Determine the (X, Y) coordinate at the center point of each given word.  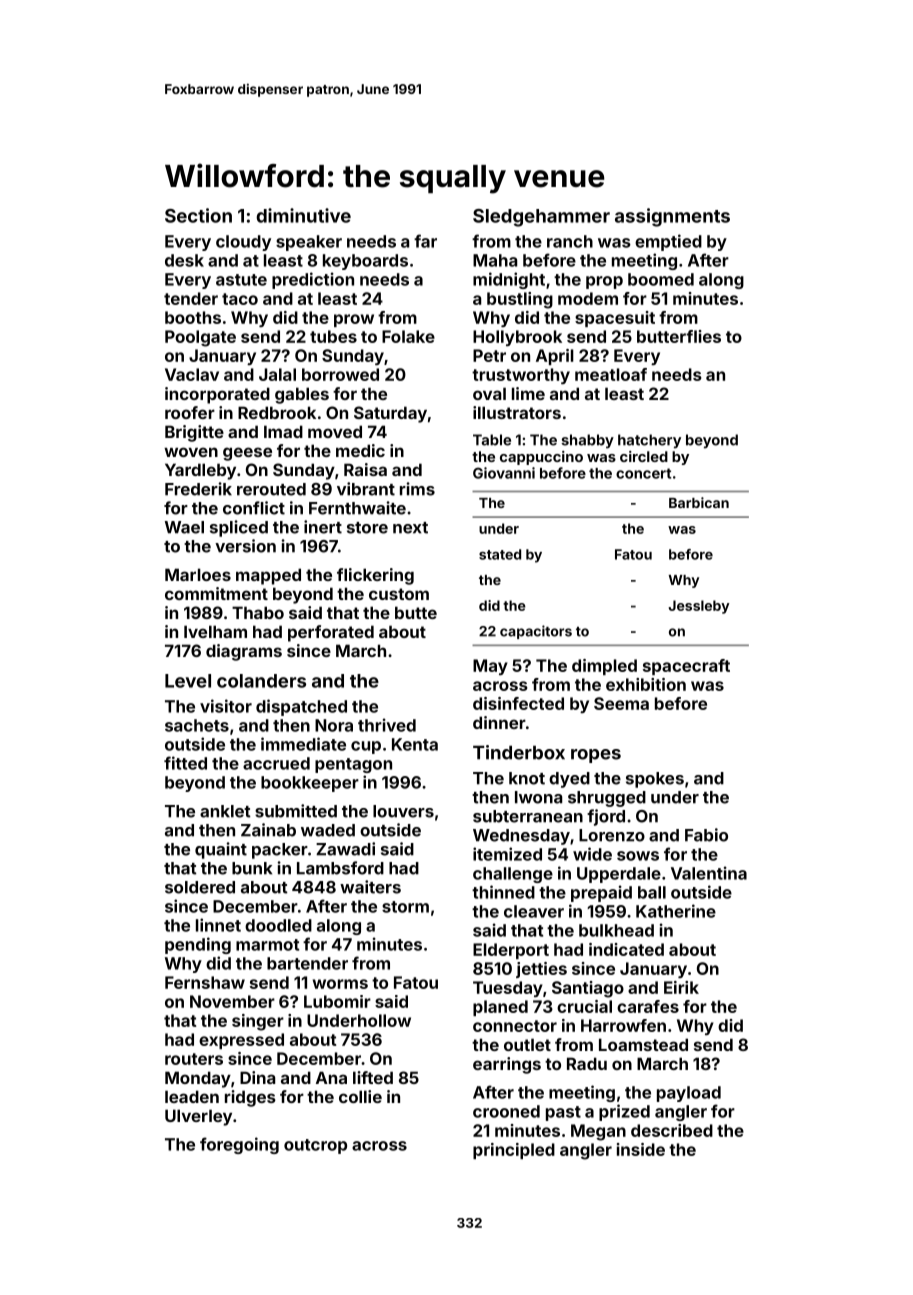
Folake (408, 336)
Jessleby (699, 607)
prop (604, 282)
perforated (331, 633)
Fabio (706, 835)
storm (405, 907)
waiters (370, 887)
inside (641, 1149)
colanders (261, 681)
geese (247, 454)
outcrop (315, 1146)
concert (643, 473)
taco (240, 299)
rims (417, 489)
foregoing (239, 1145)
